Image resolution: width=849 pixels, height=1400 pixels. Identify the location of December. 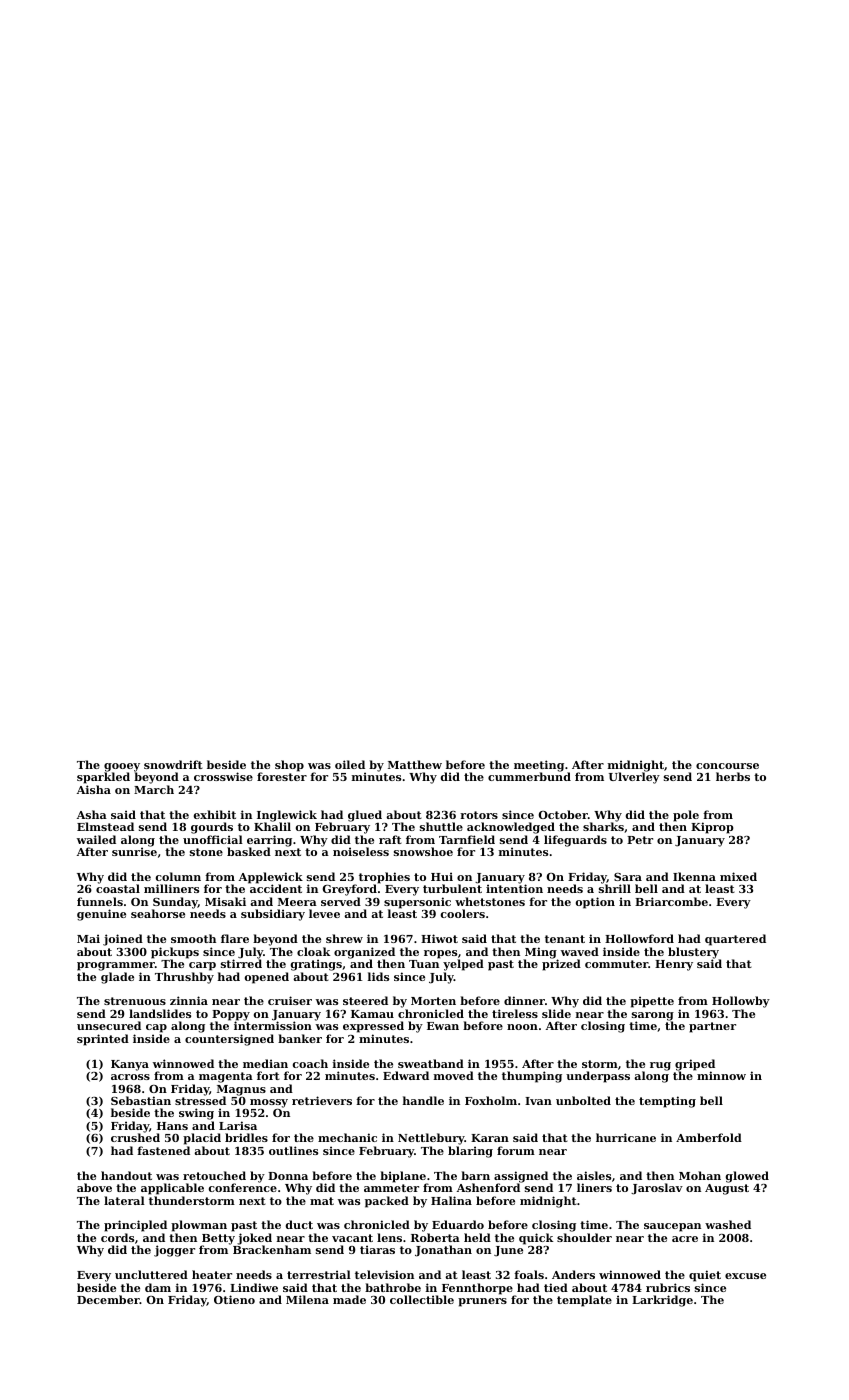
(108, 1299).
